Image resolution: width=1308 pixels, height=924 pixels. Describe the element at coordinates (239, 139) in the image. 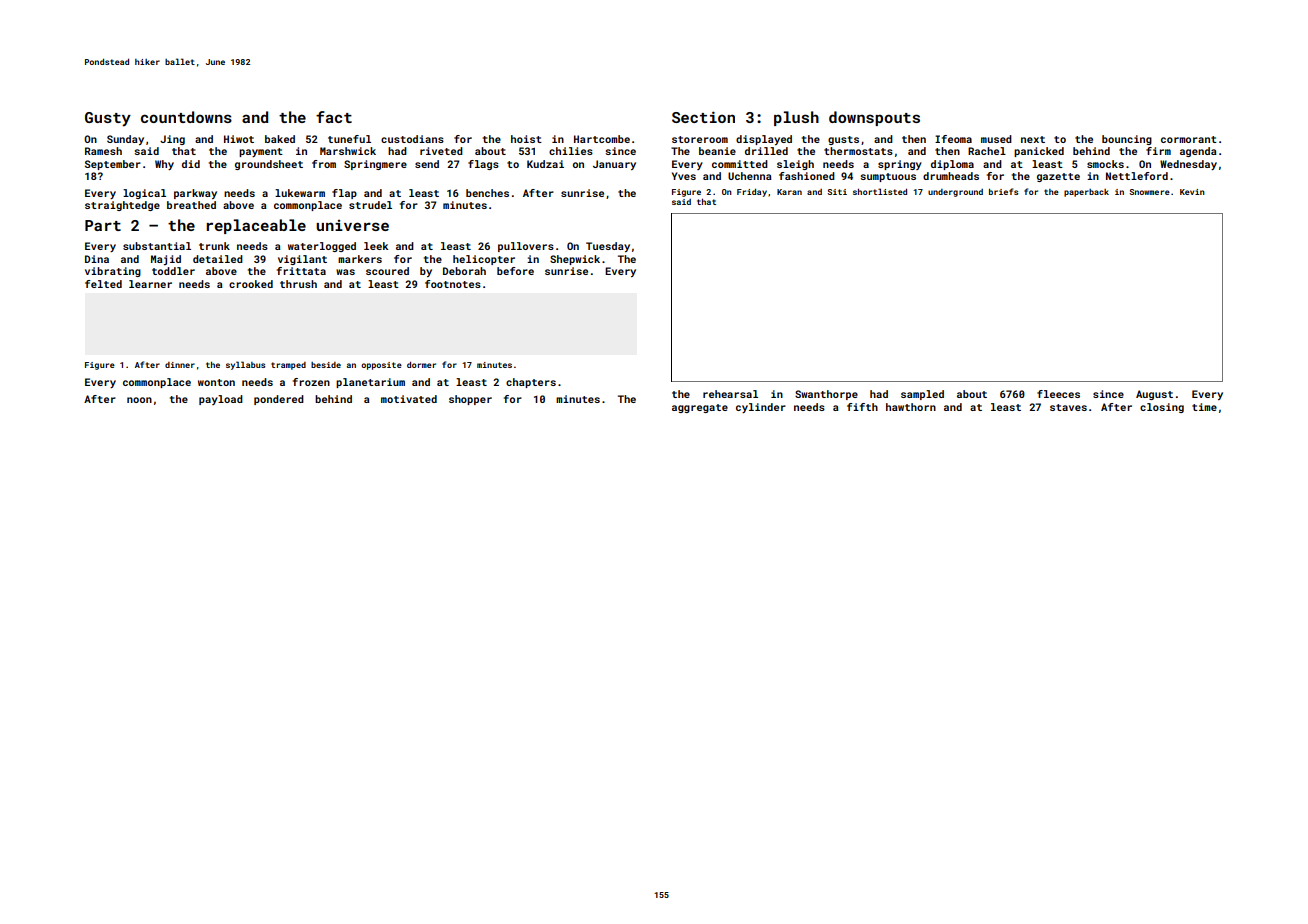

I see `Hiwot` at that location.
